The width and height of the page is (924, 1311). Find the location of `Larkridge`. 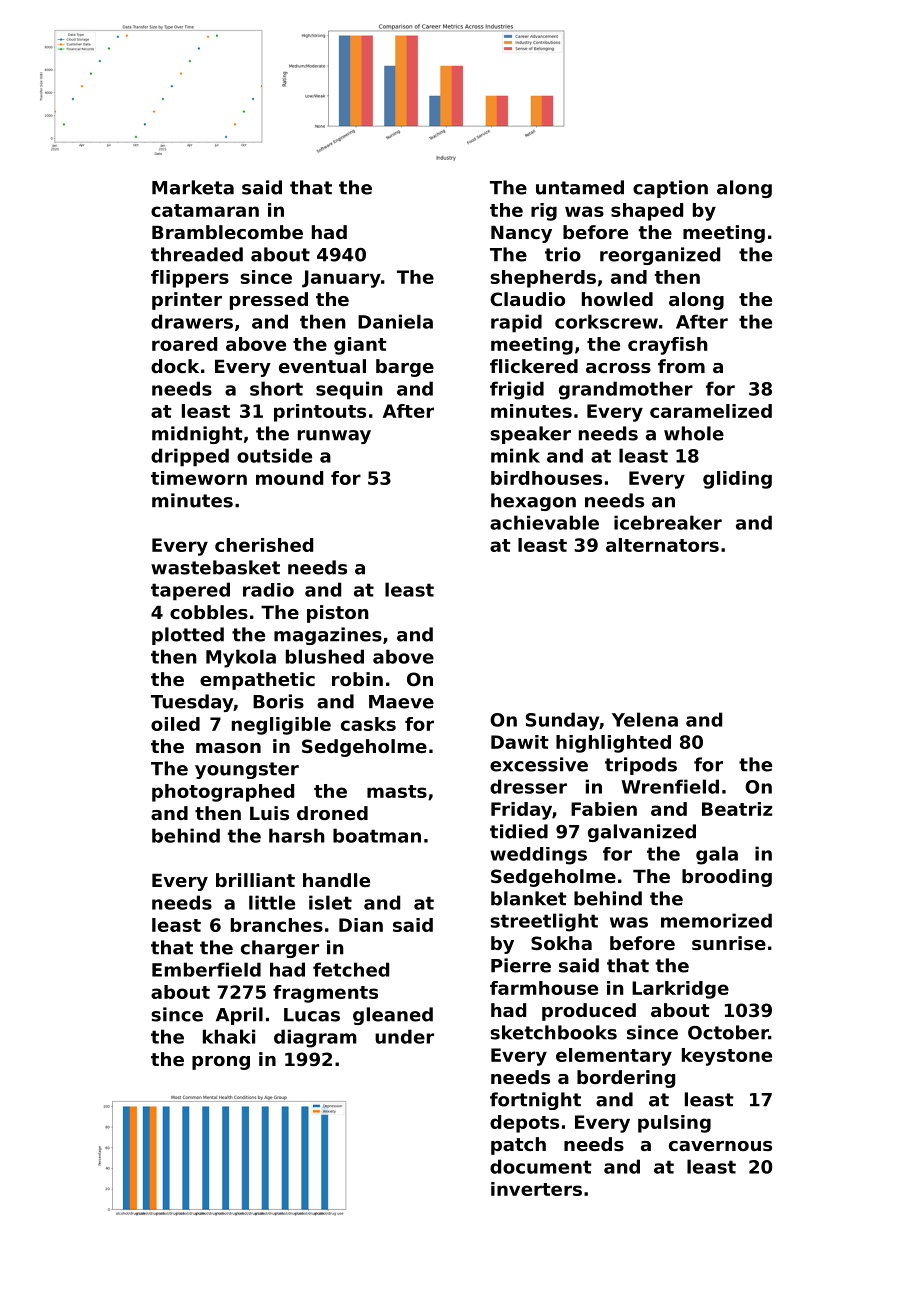

Larkridge is located at coordinates (680, 990).
